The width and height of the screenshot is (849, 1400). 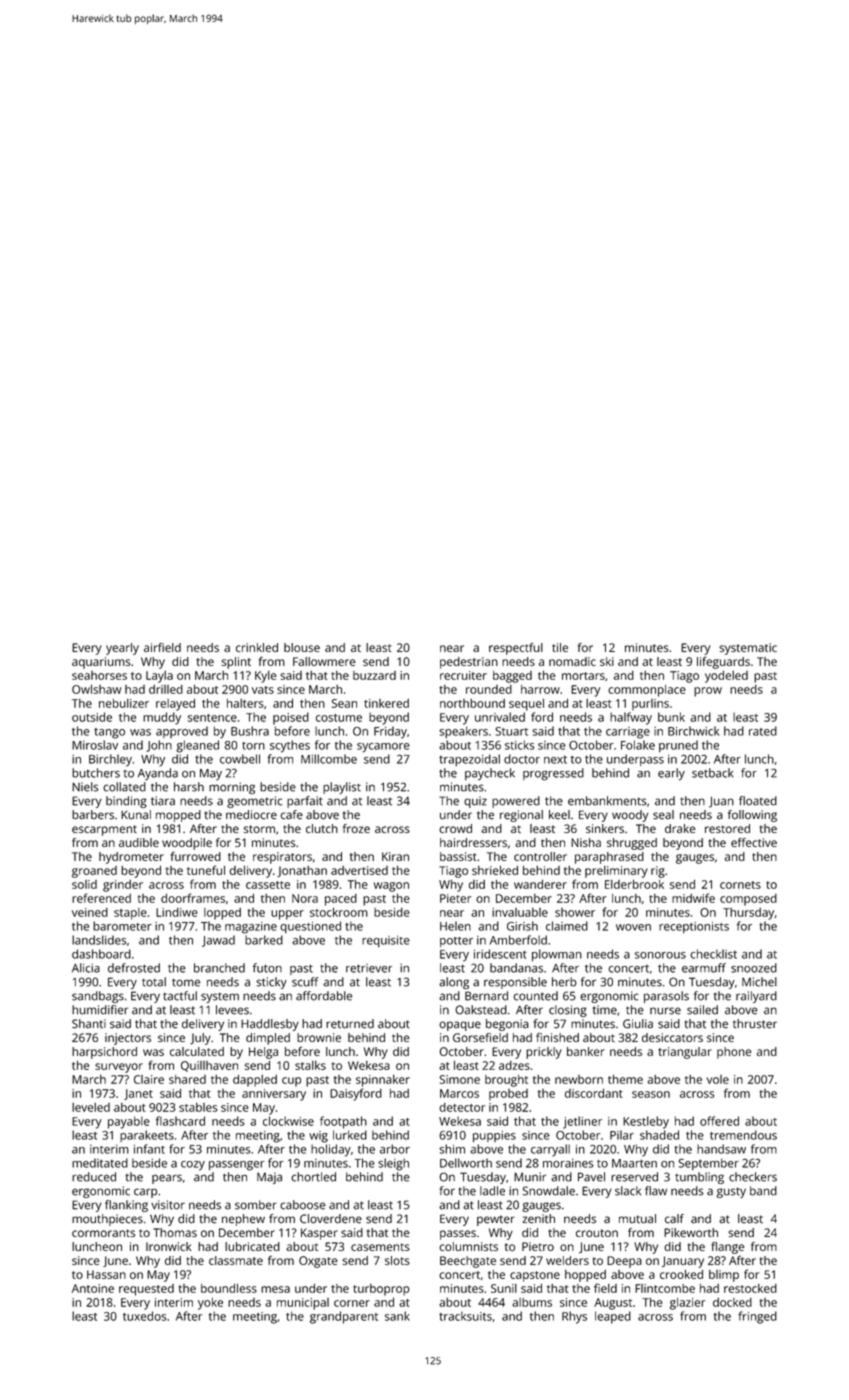 I want to click on caboose, so click(x=303, y=1205).
